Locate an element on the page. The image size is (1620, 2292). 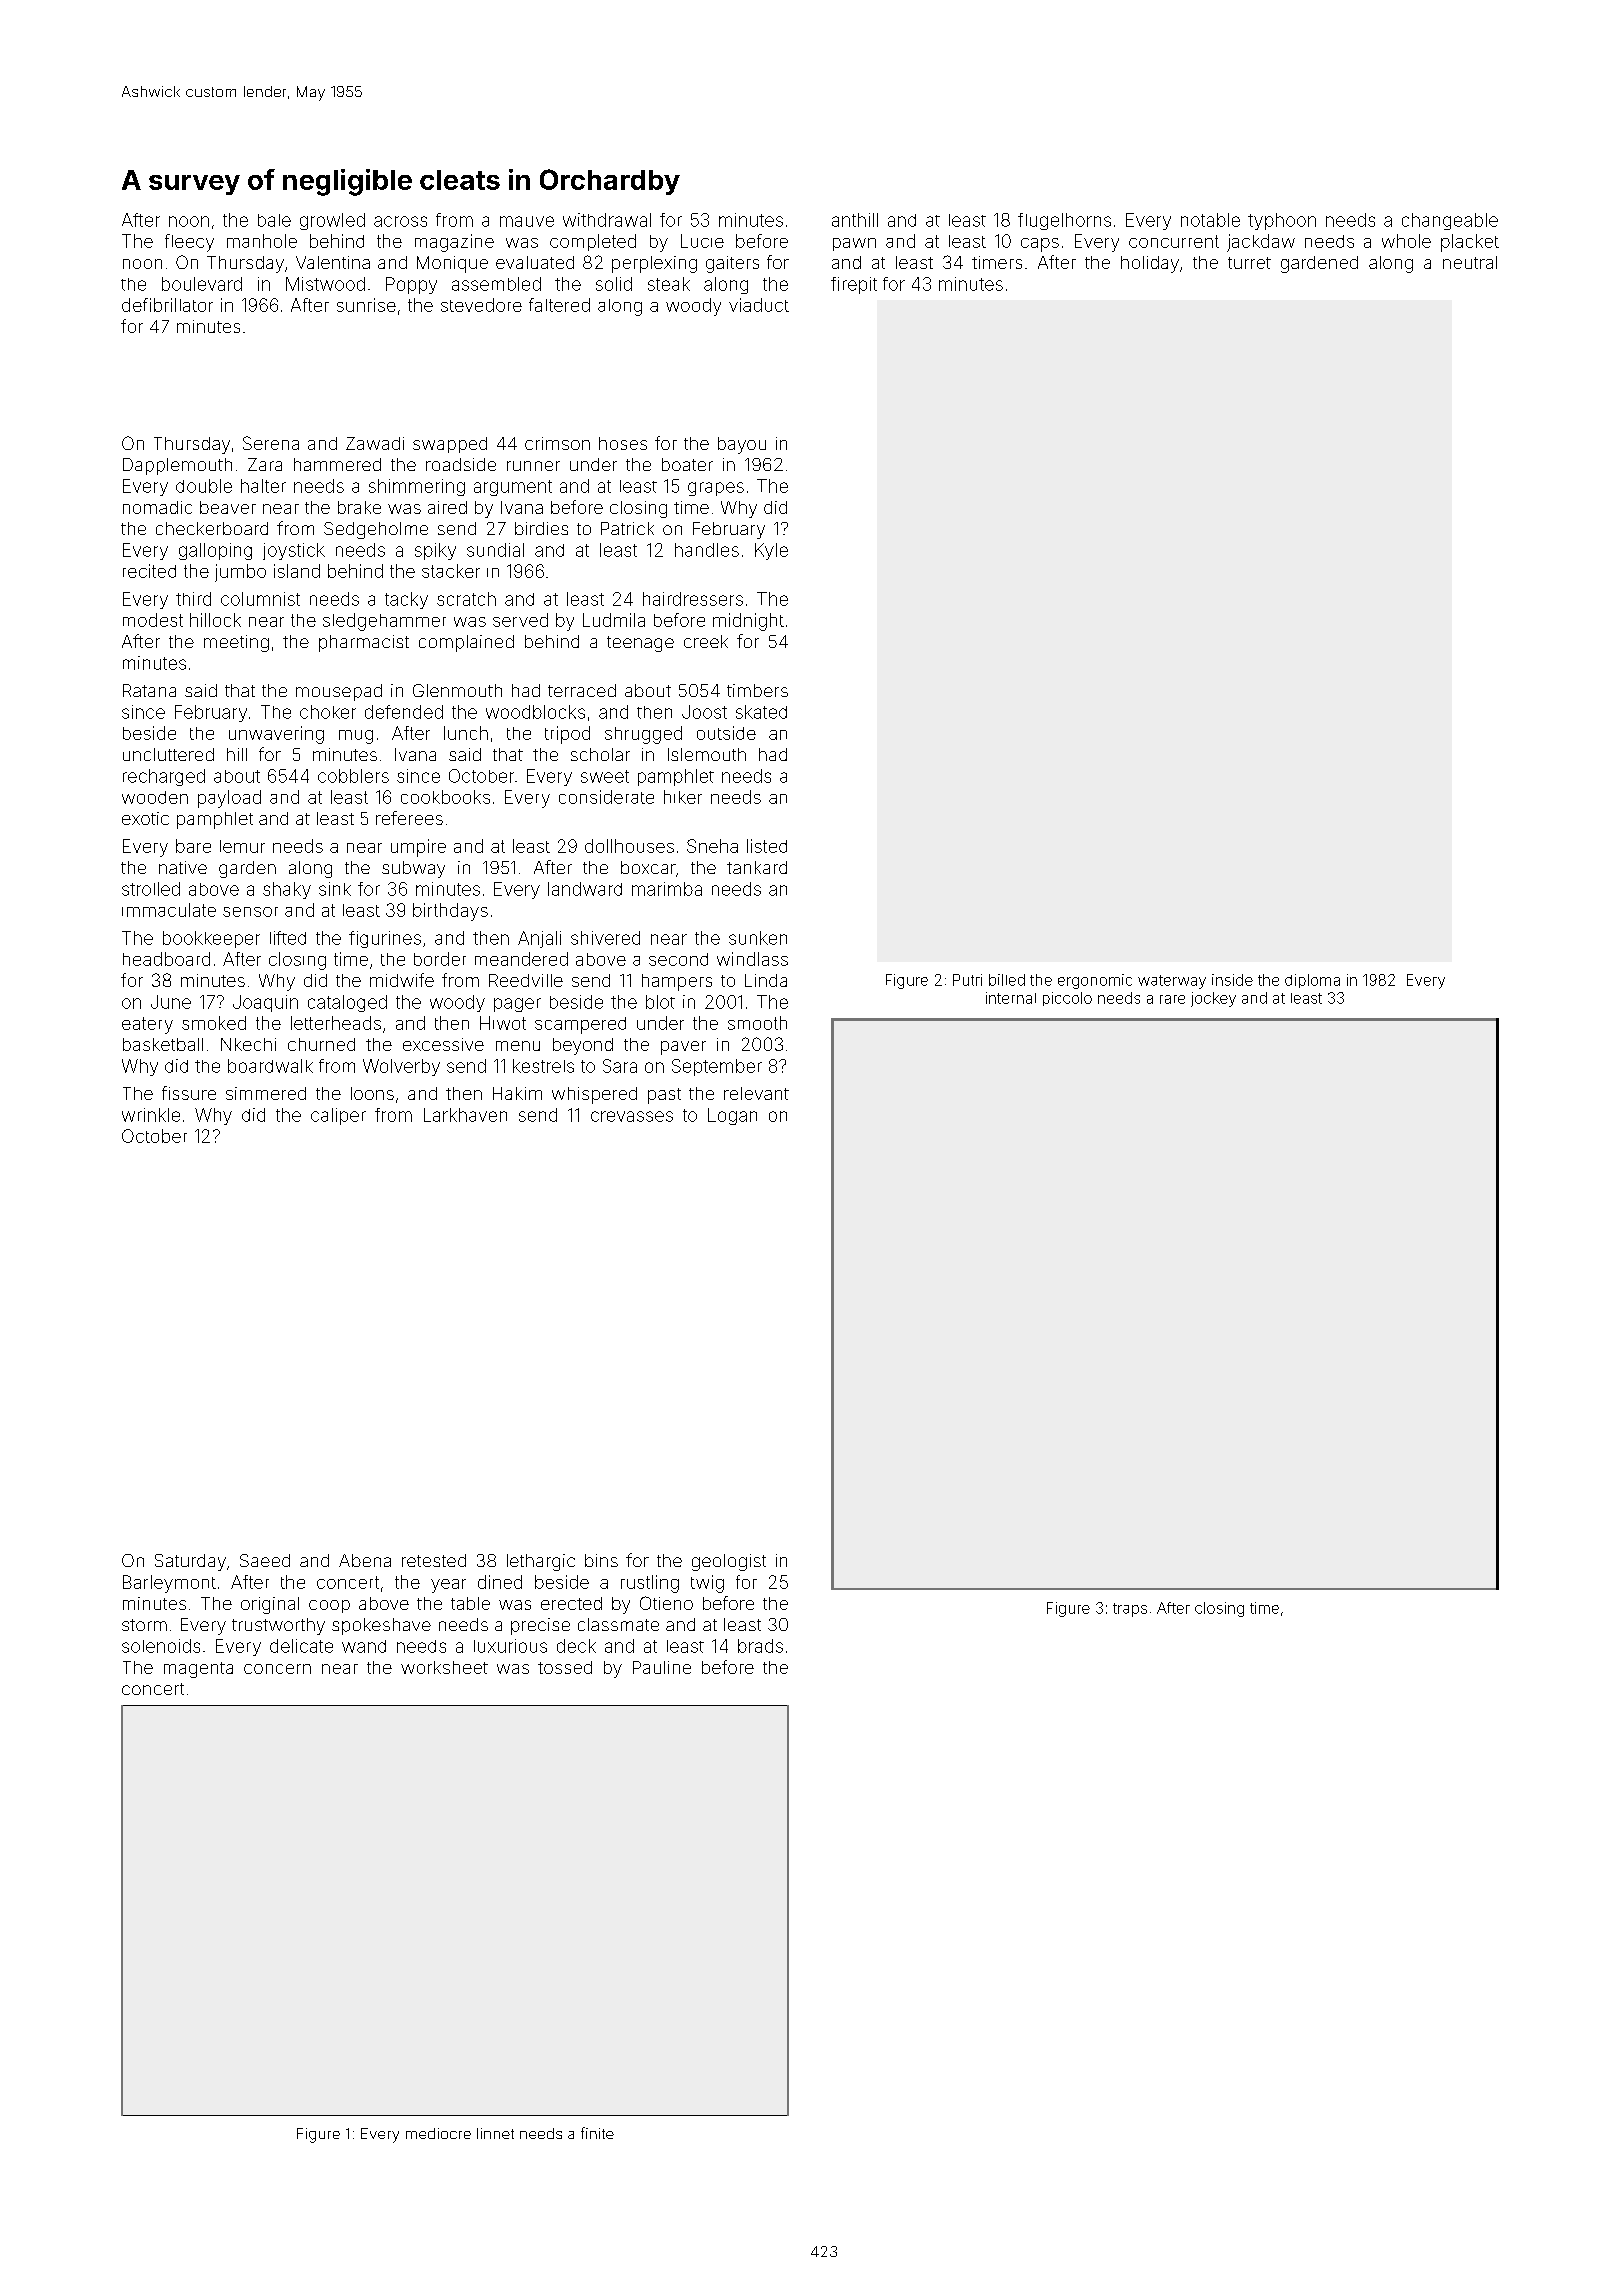
Hakim is located at coordinates (517, 1093).
